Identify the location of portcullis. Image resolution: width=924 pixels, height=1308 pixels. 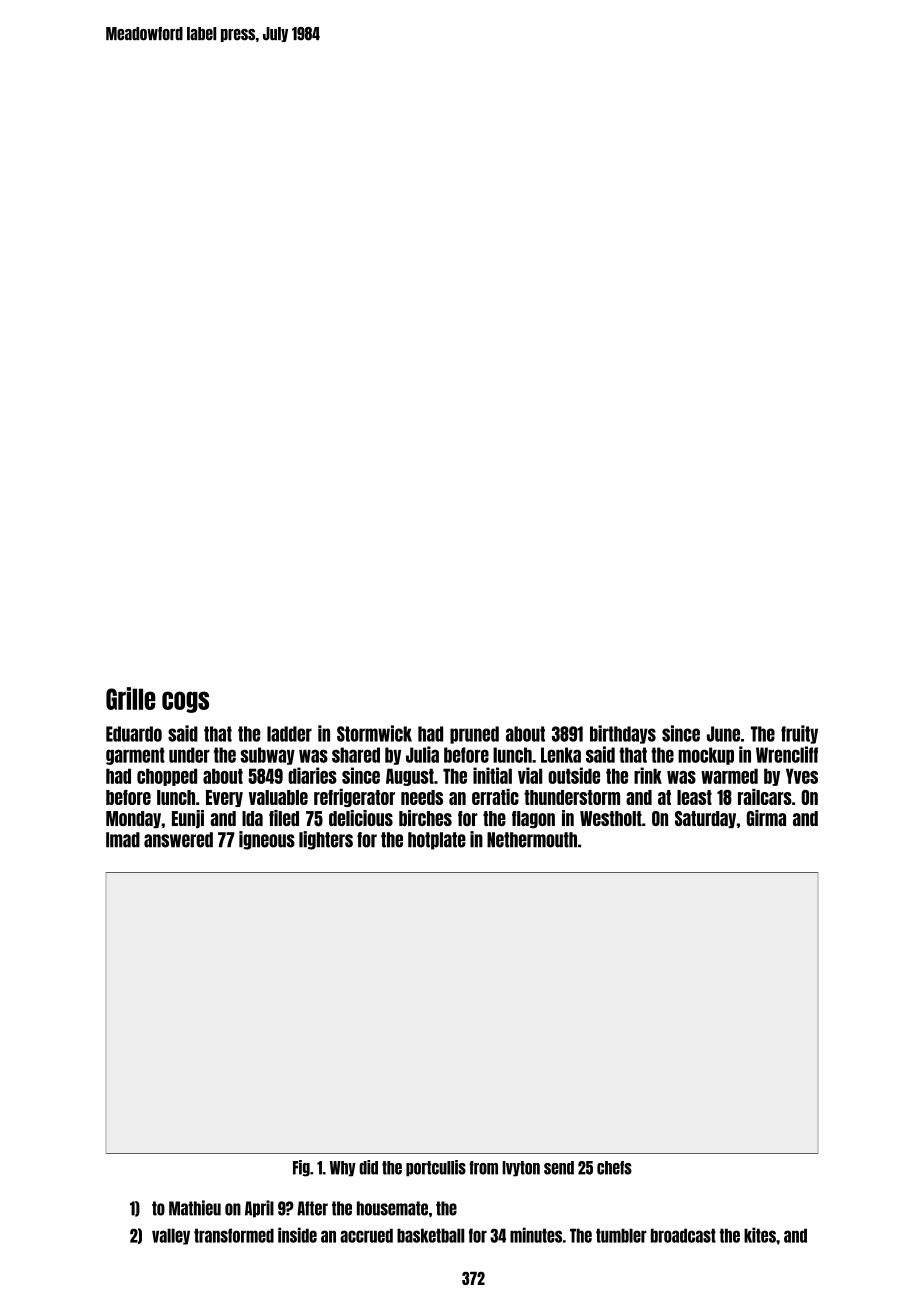
(436, 1168).
